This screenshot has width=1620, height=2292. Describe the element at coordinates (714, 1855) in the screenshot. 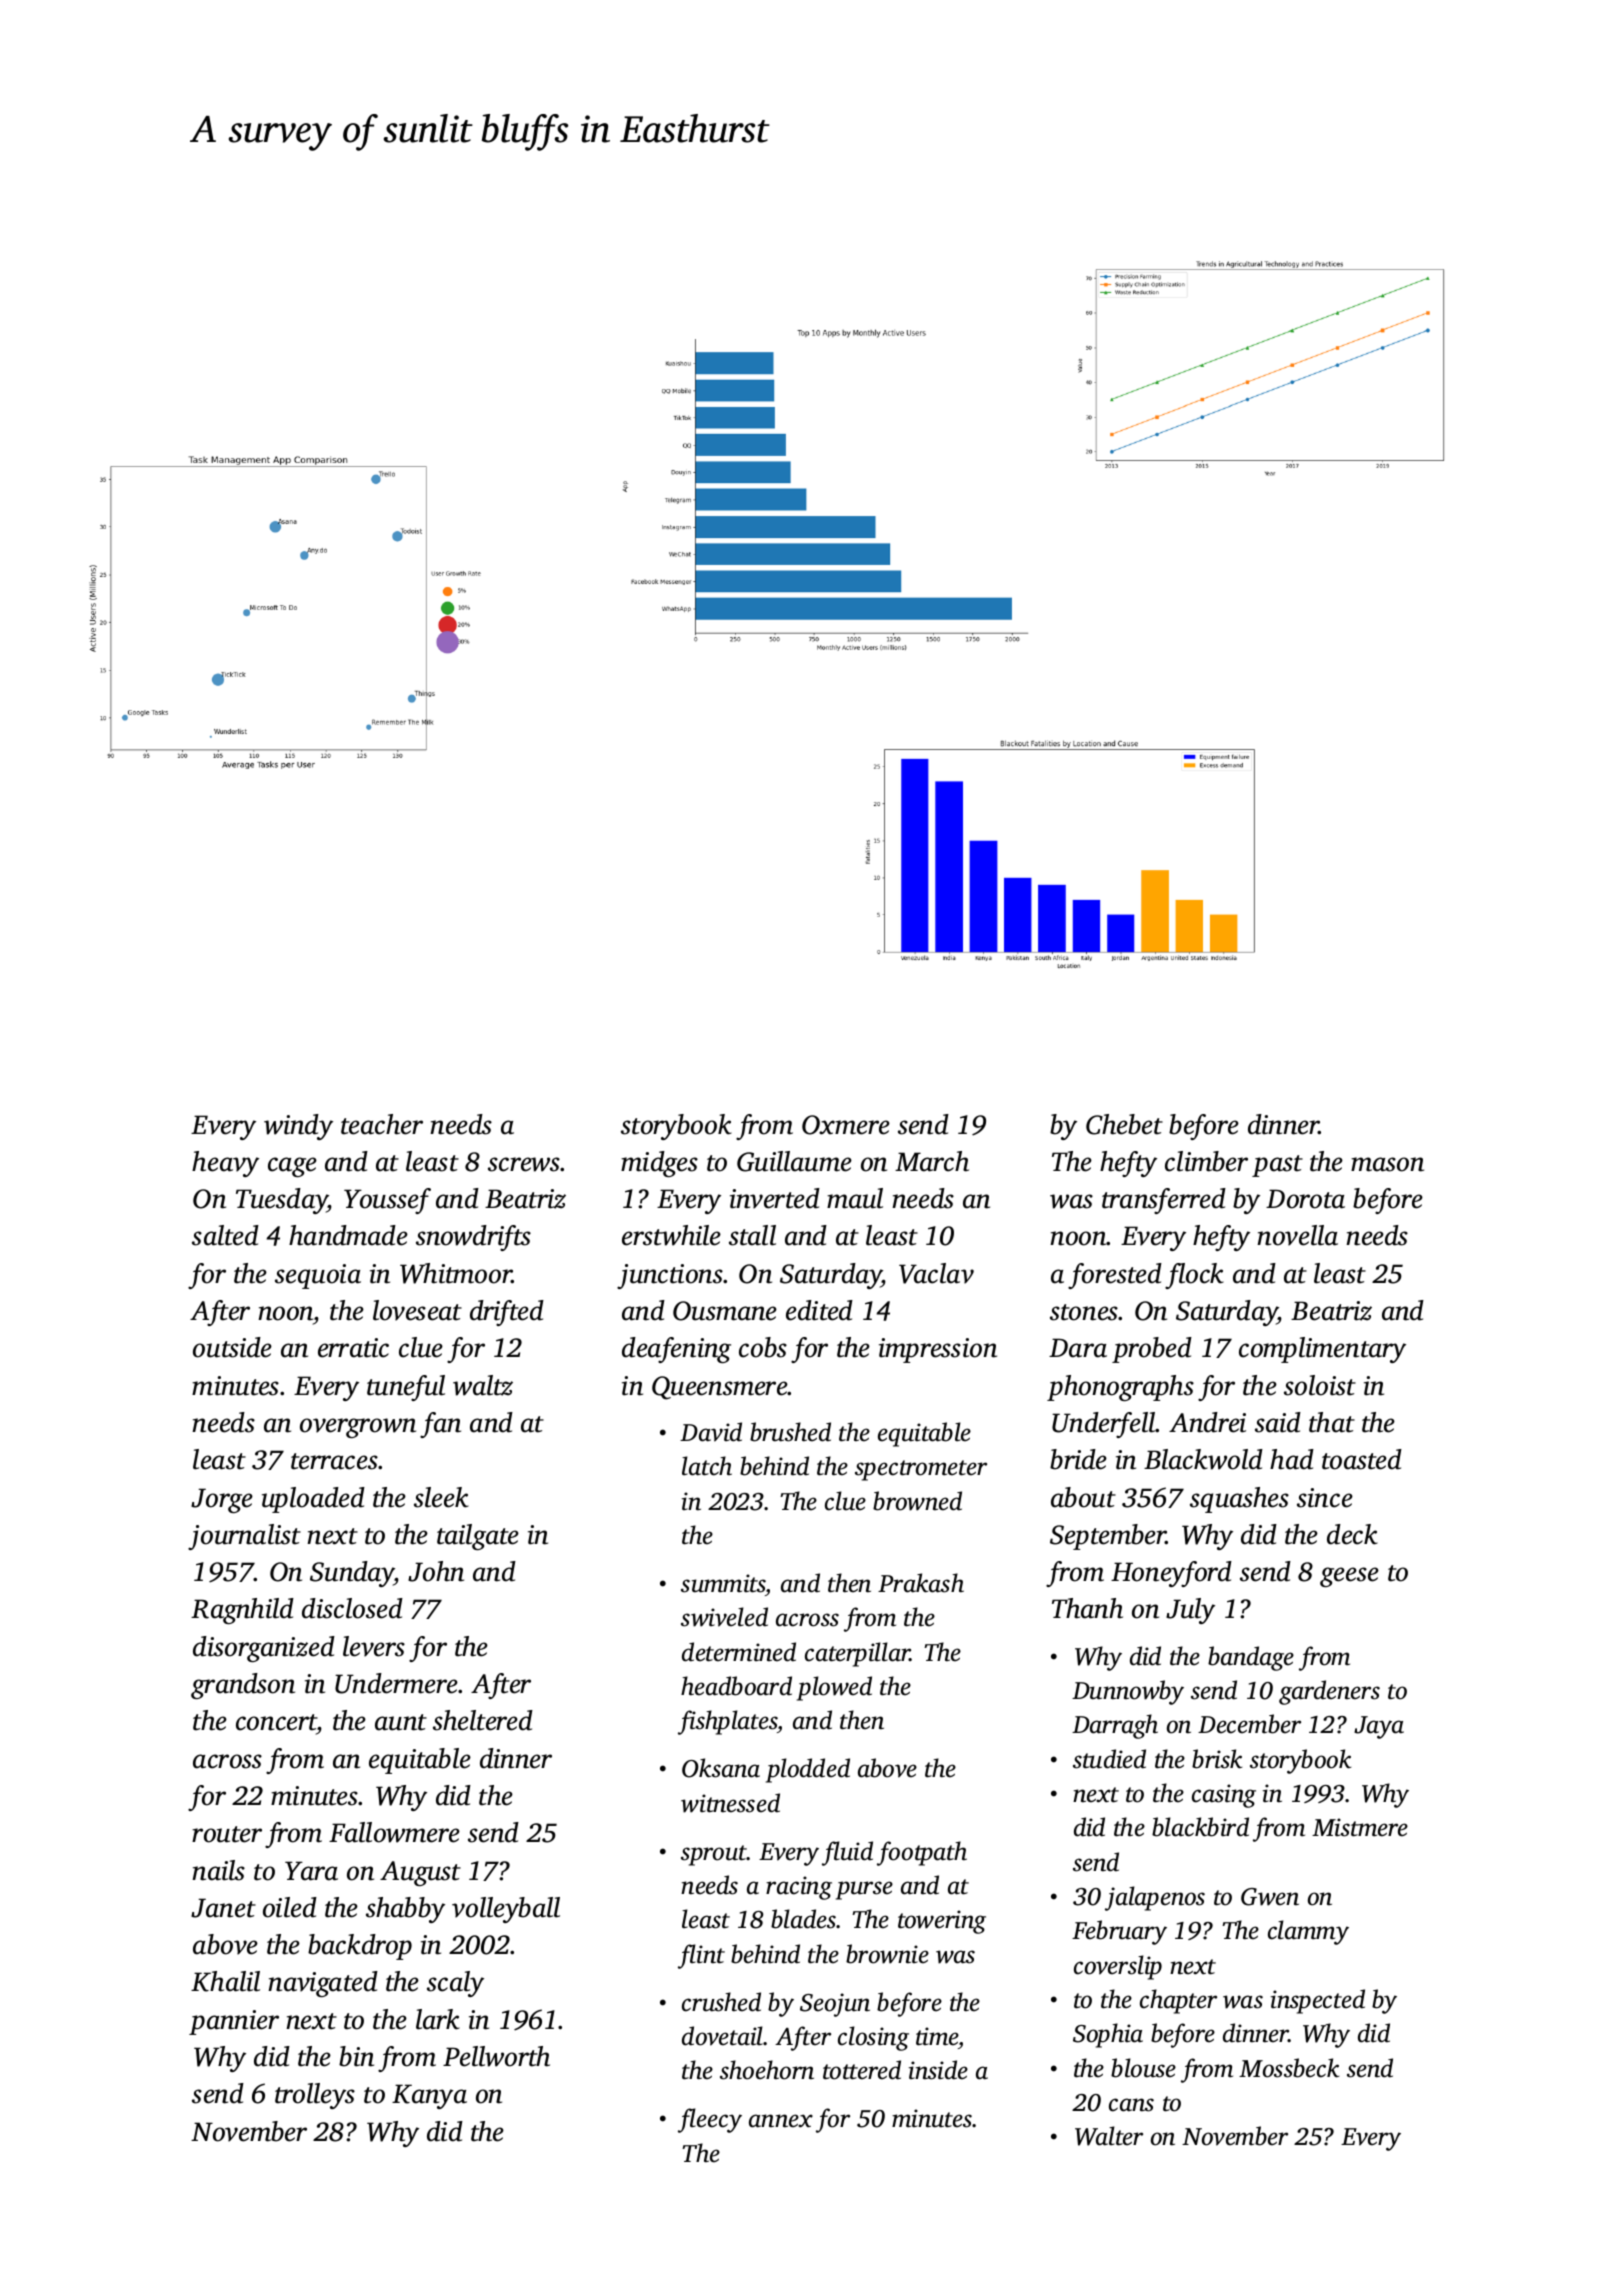

I see `sprout` at that location.
